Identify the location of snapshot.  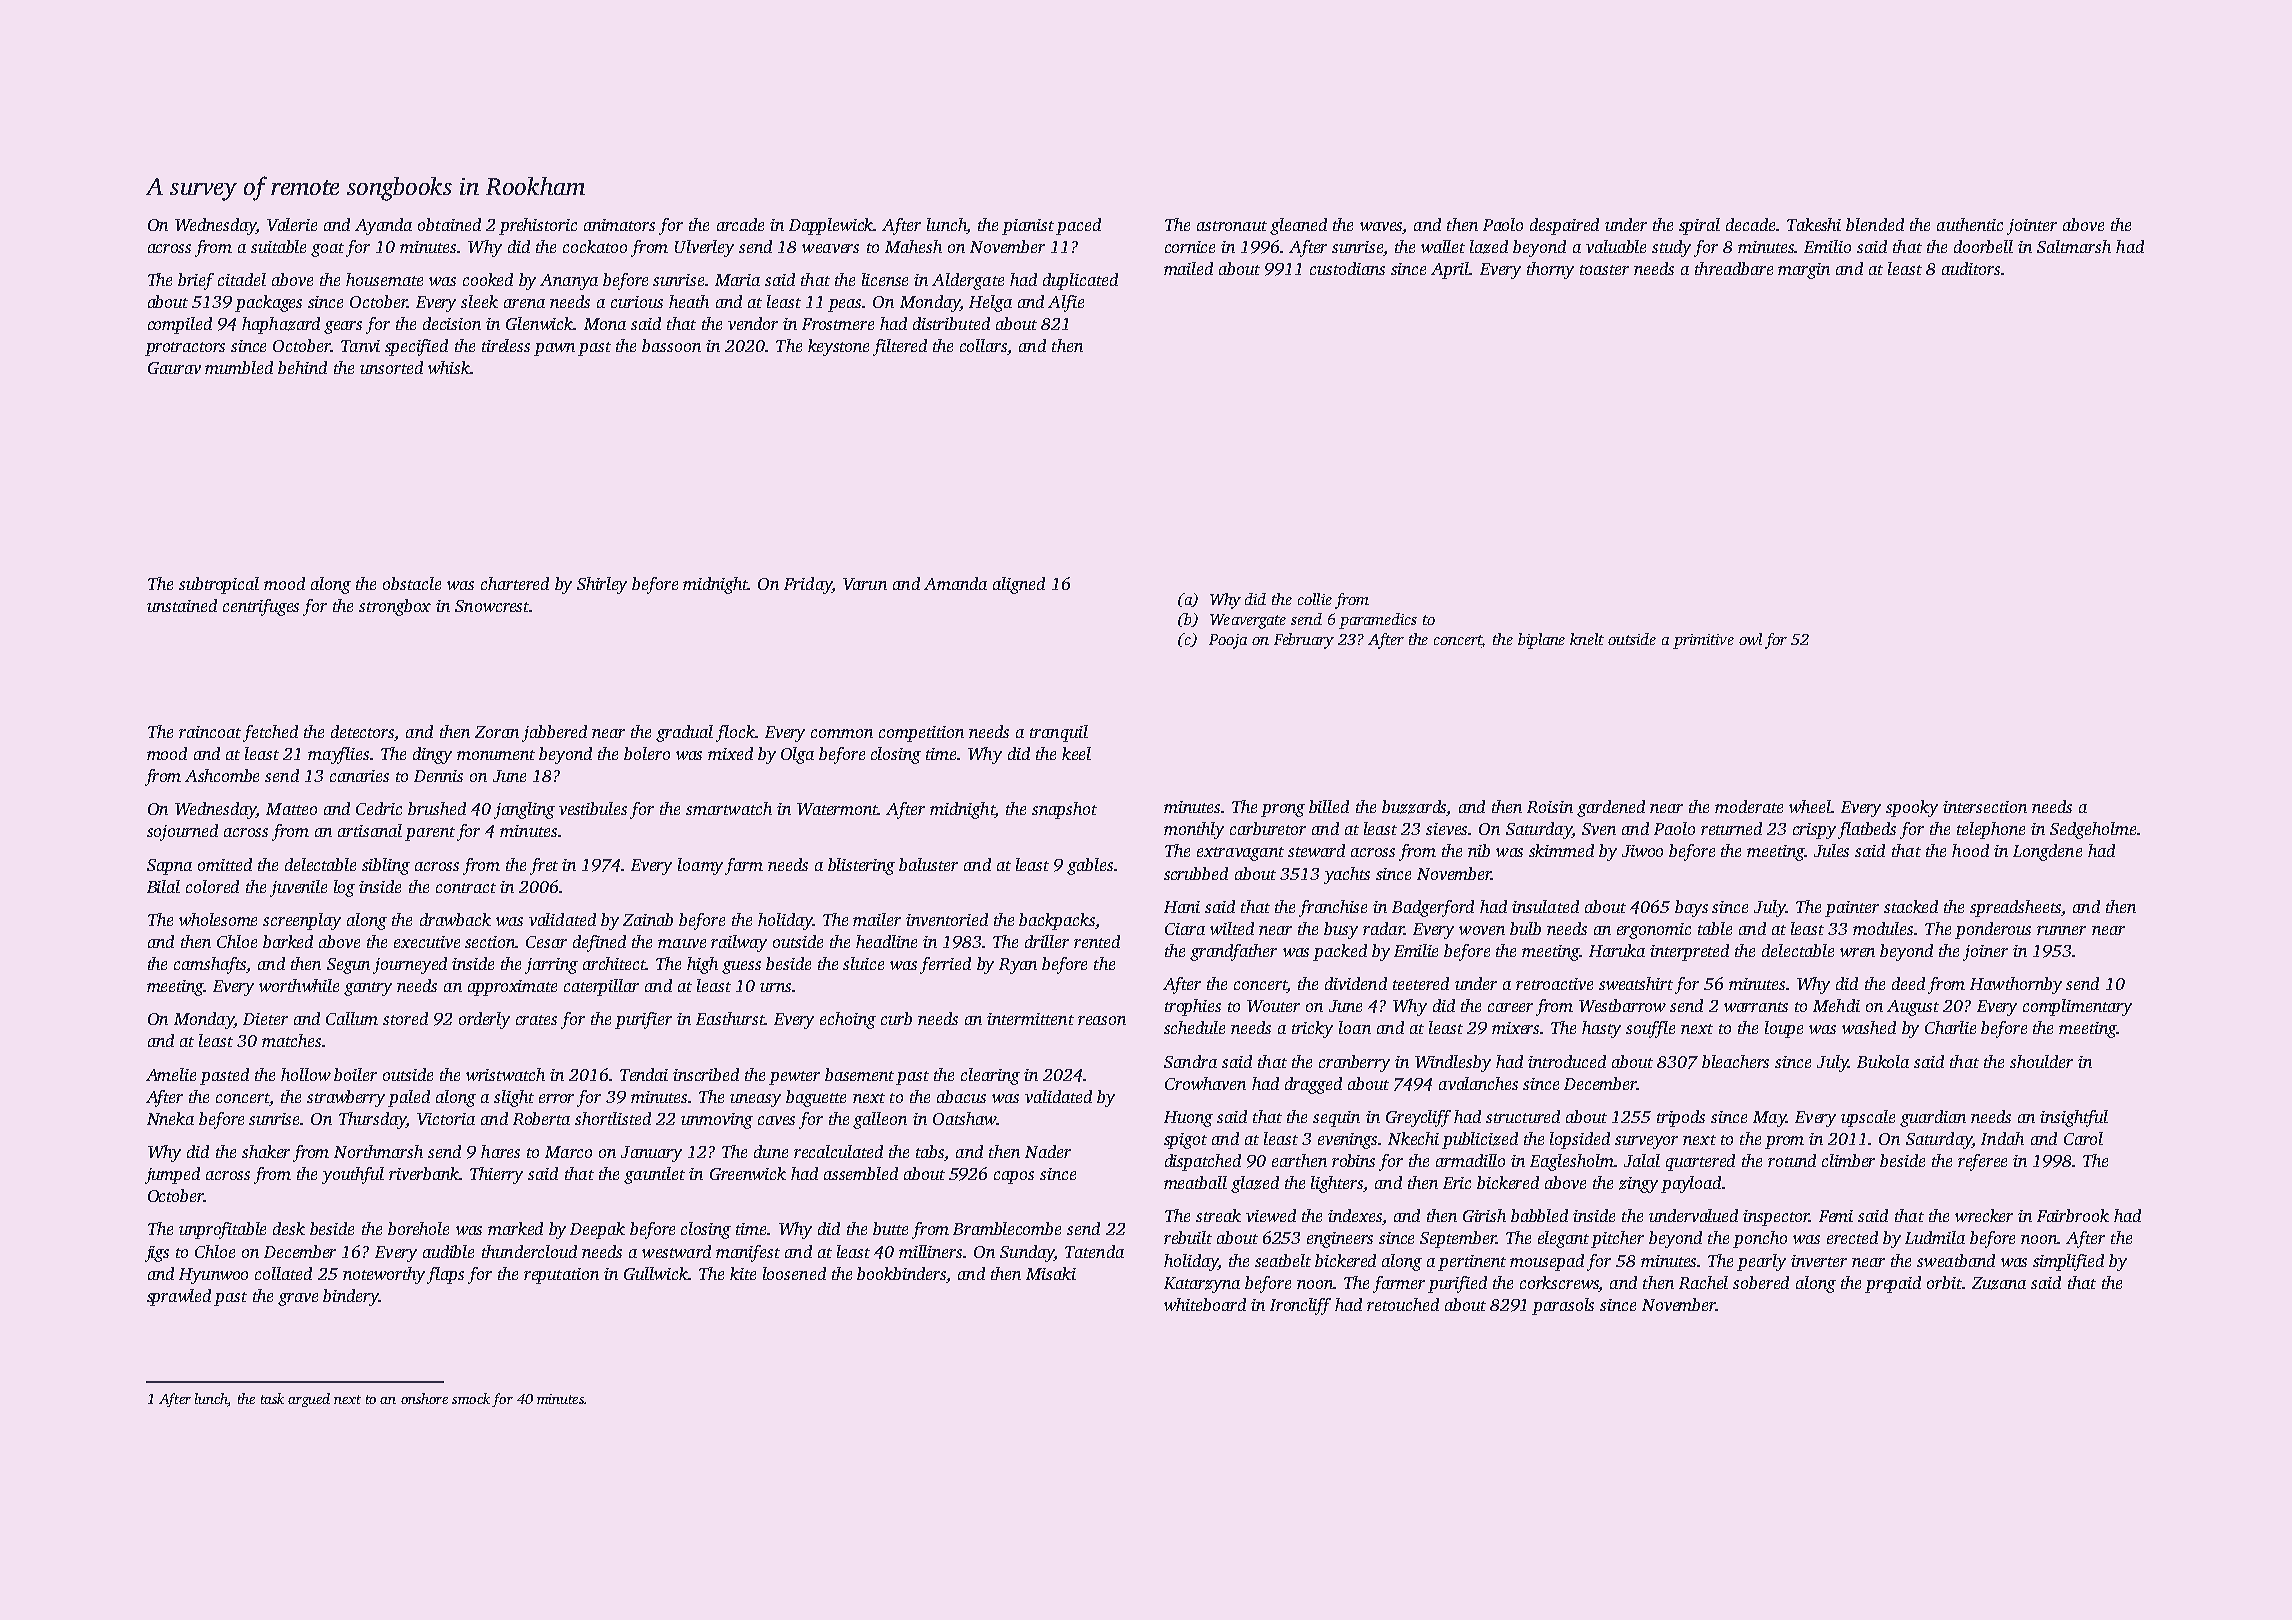
(1064, 810).
